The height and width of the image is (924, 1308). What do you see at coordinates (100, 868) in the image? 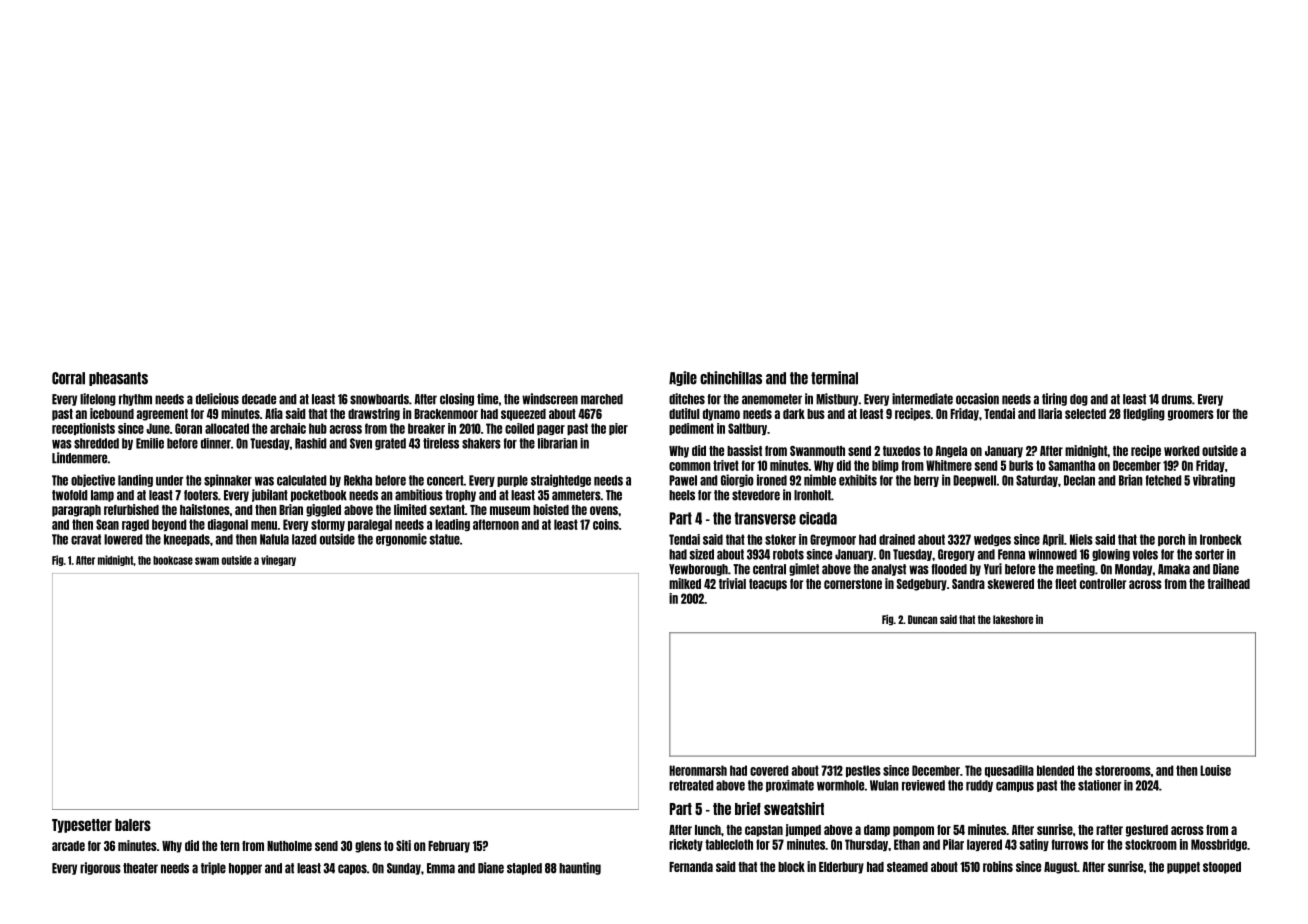
I see `rigorous` at bounding box center [100, 868].
